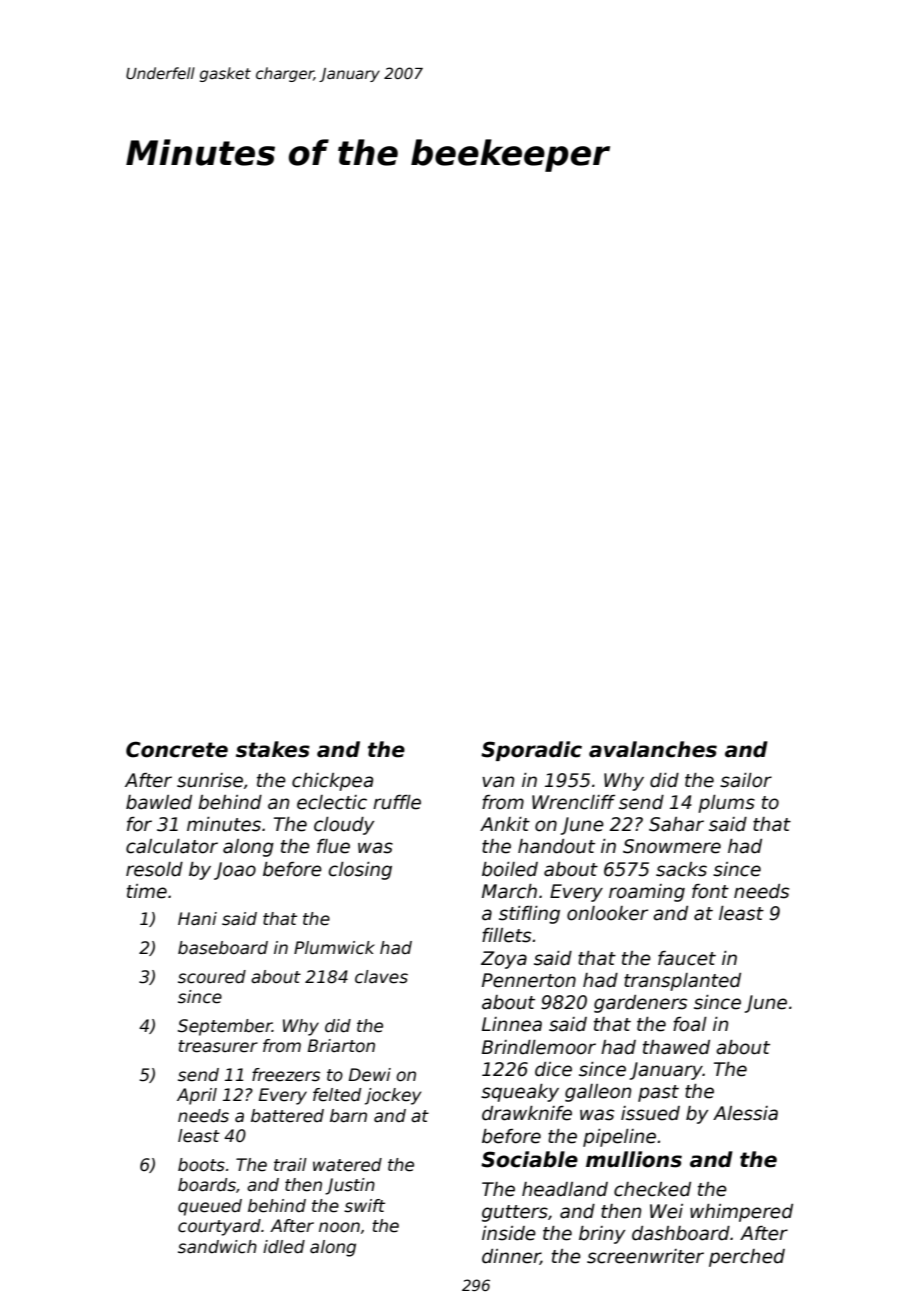  Describe the element at coordinates (219, 1227) in the document. I see `courtyard` at that location.
